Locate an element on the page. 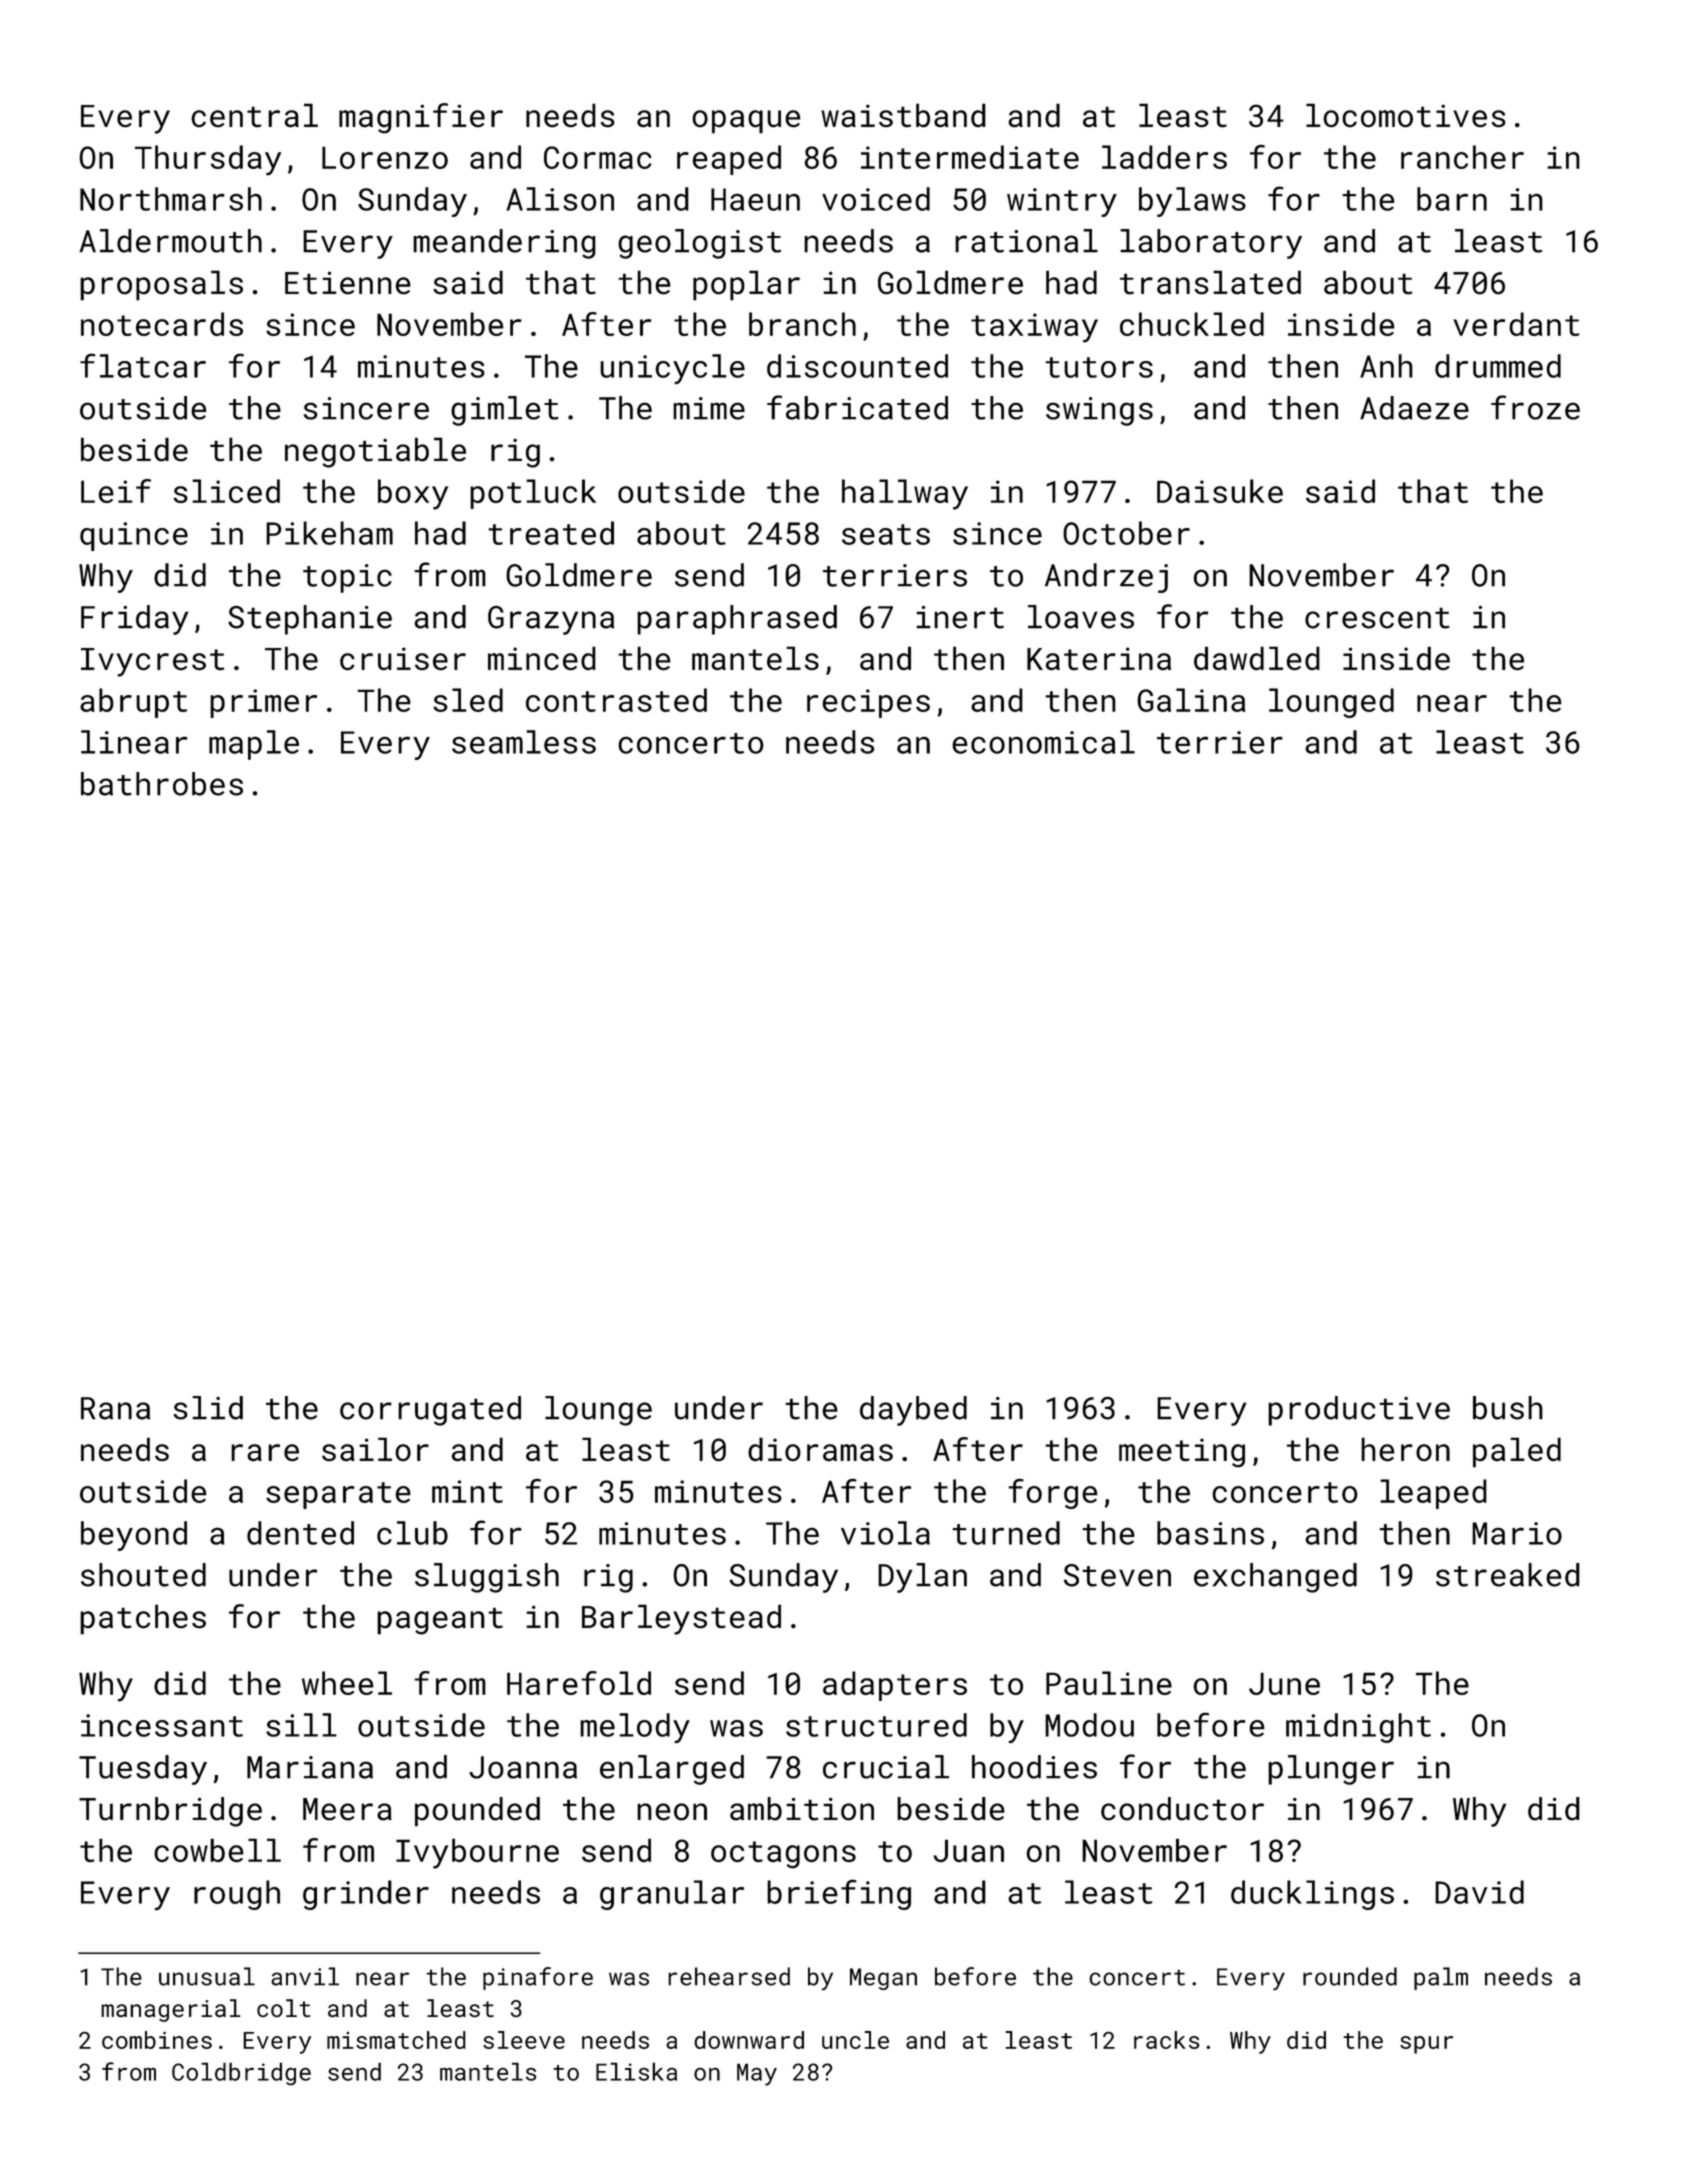 The height and width of the document is (2178, 1683). central is located at coordinates (254, 115).
